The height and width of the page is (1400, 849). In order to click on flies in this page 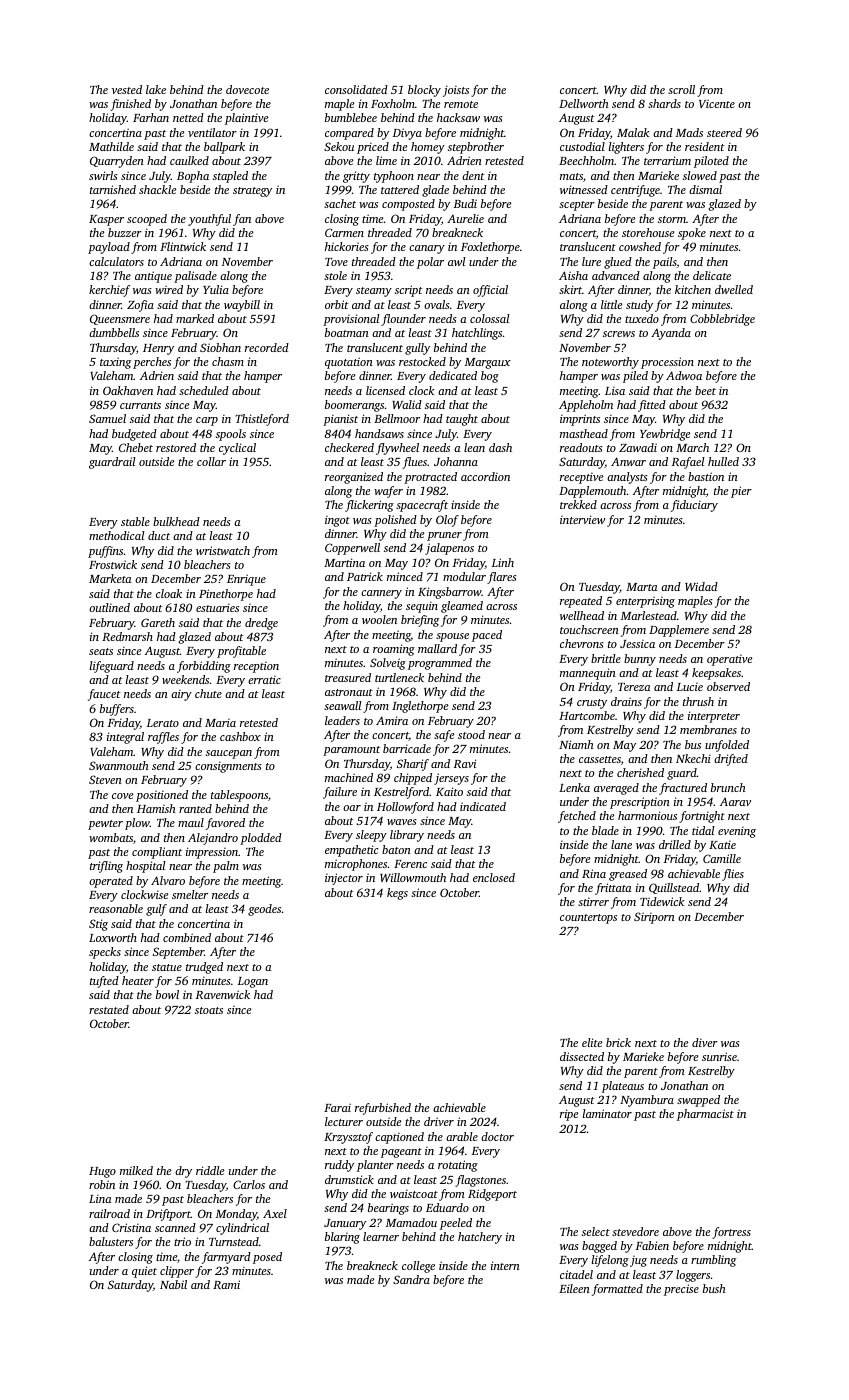, I will do `click(733, 875)`.
